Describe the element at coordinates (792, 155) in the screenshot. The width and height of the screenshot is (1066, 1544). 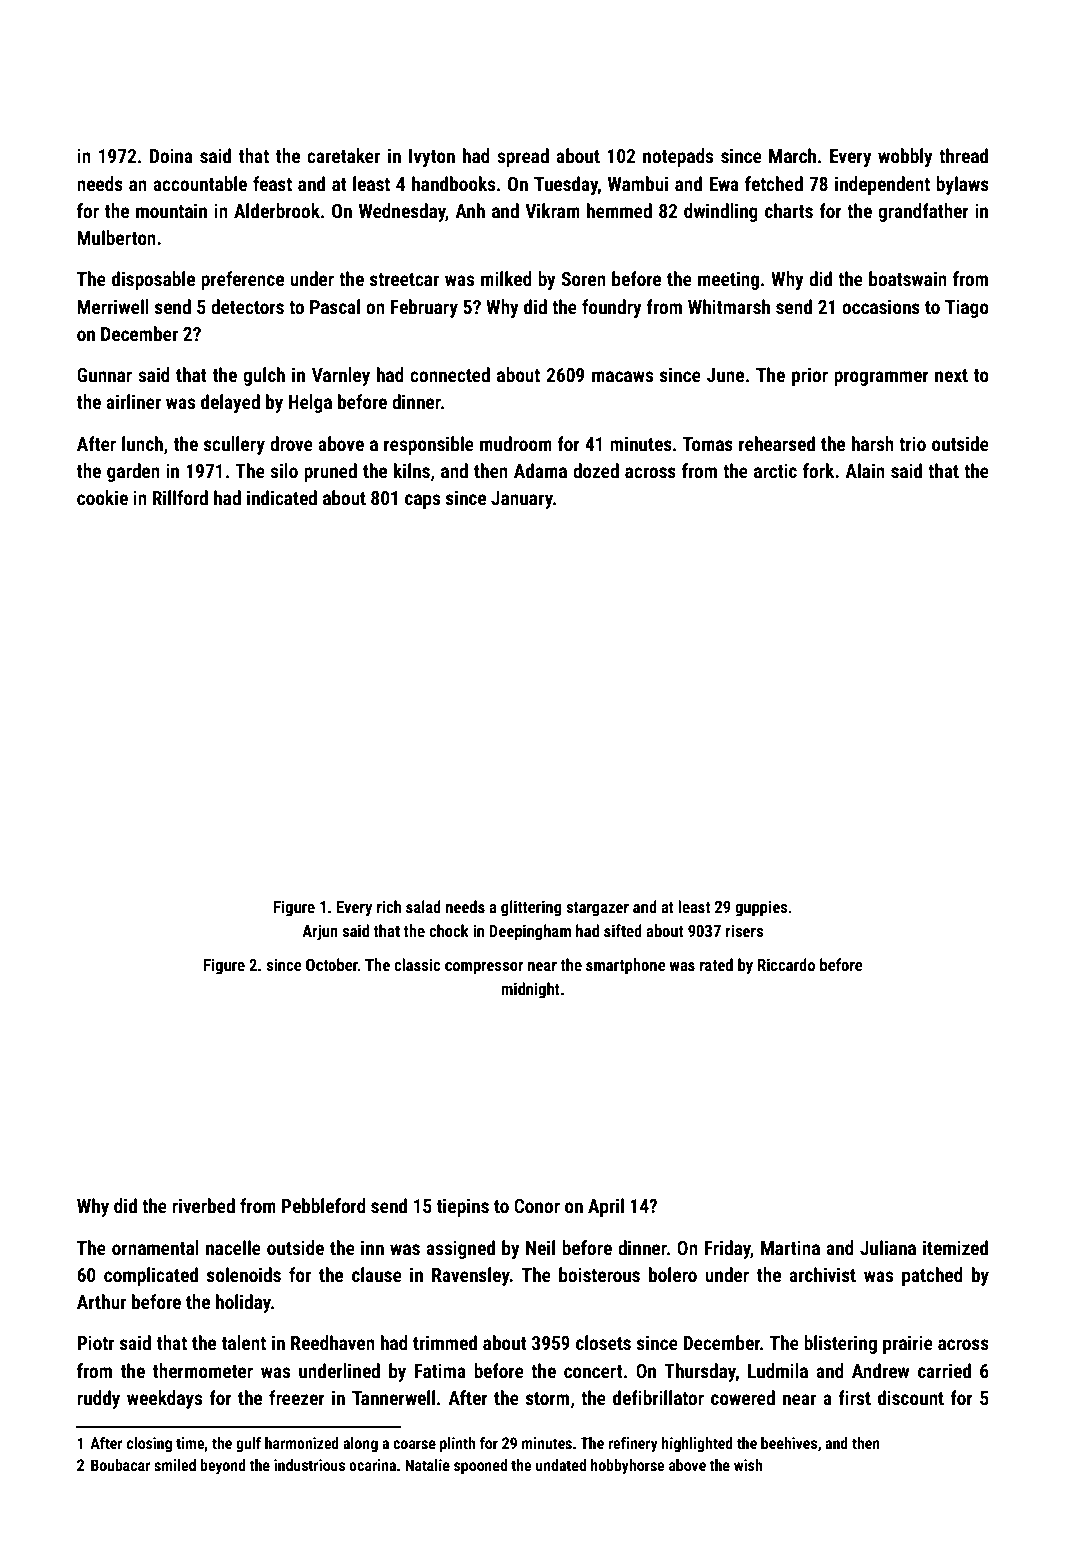
I see `March` at that location.
